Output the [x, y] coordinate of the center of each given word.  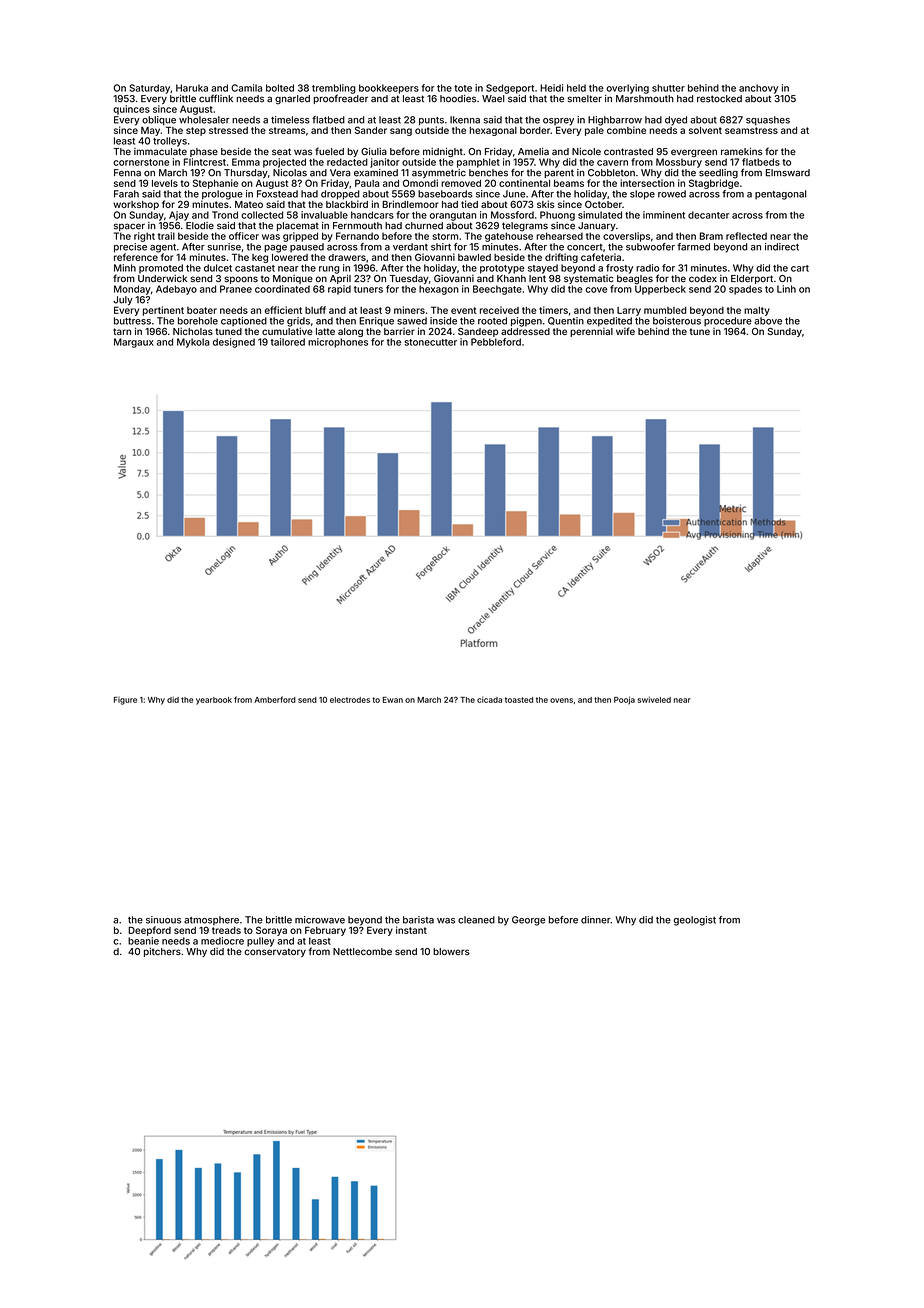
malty [757, 311]
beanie [143, 941]
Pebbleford [496, 342]
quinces [131, 110]
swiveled [654, 699]
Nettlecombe [362, 951]
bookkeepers [389, 89]
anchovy [758, 89]
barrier [399, 331]
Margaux [134, 343]
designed [234, 343]
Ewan [392, 700]
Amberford [275, 699]
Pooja [624, 700]
